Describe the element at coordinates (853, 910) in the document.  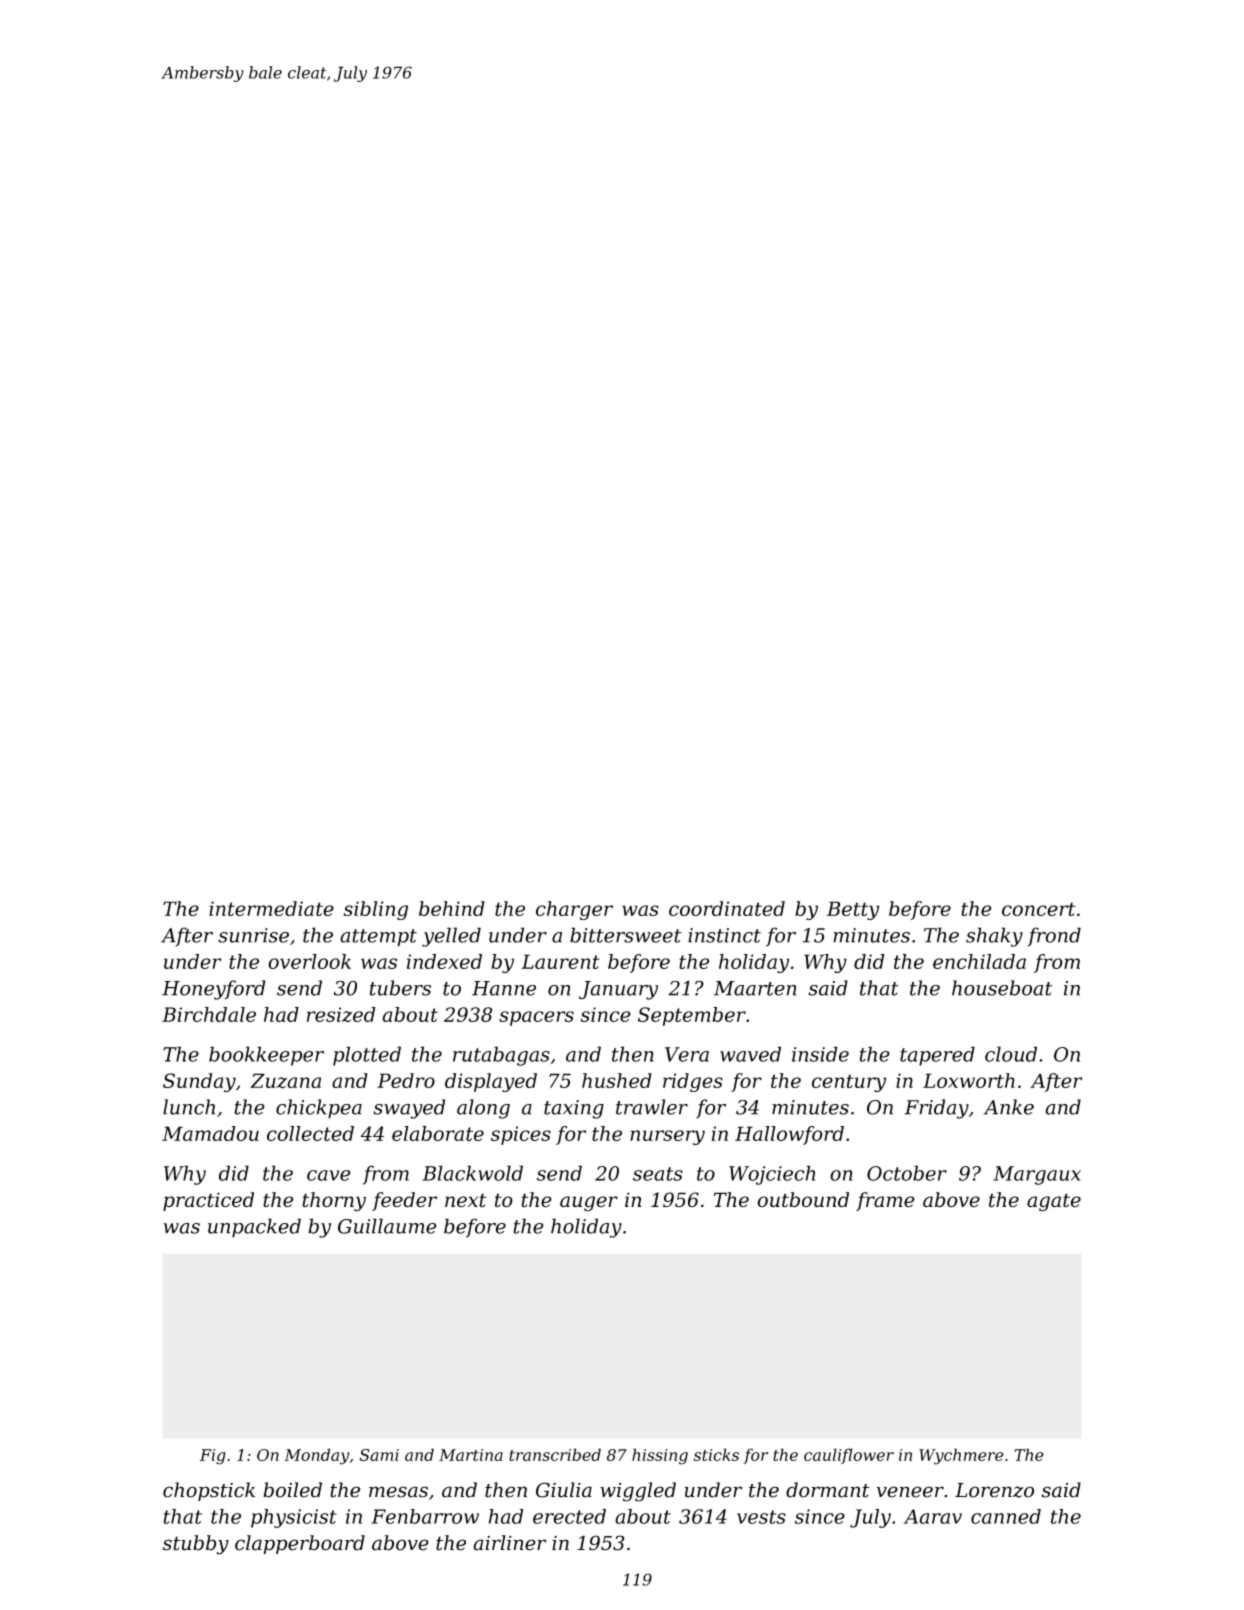
I see `Betty` at that location.
